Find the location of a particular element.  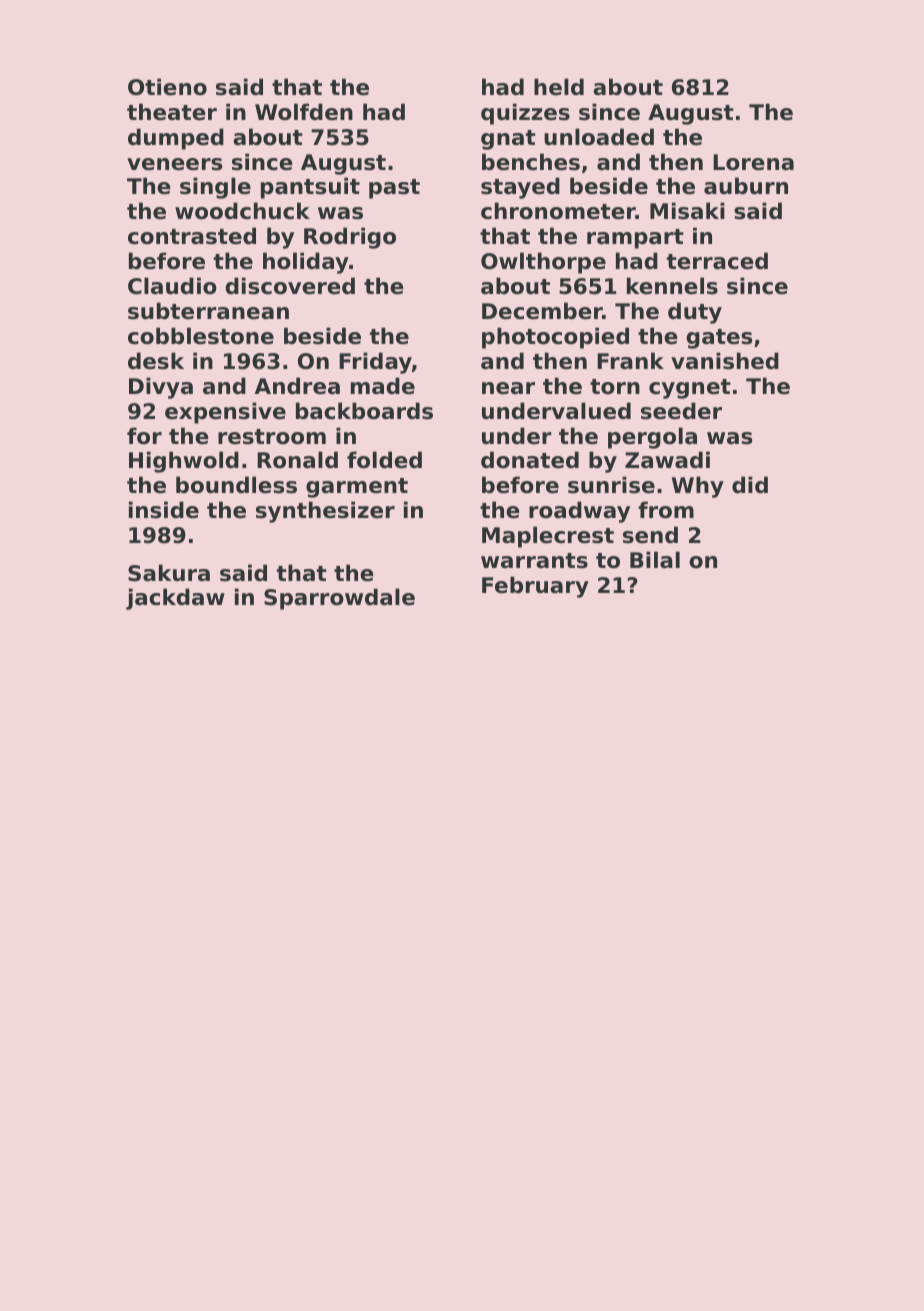

discovered is located at coordinates (290, 286).
